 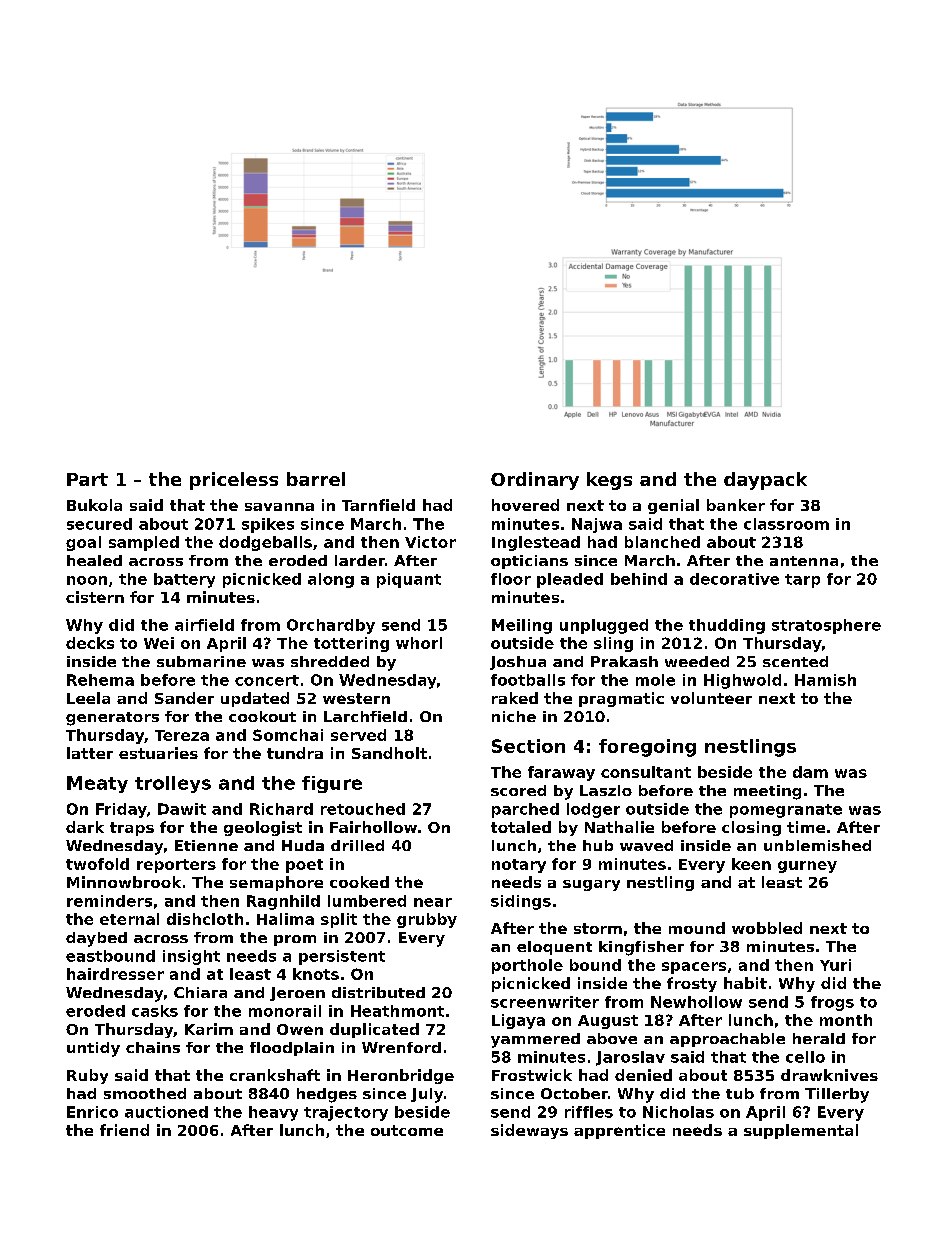 I want to click on porthole, so click(x=527, y=966).
